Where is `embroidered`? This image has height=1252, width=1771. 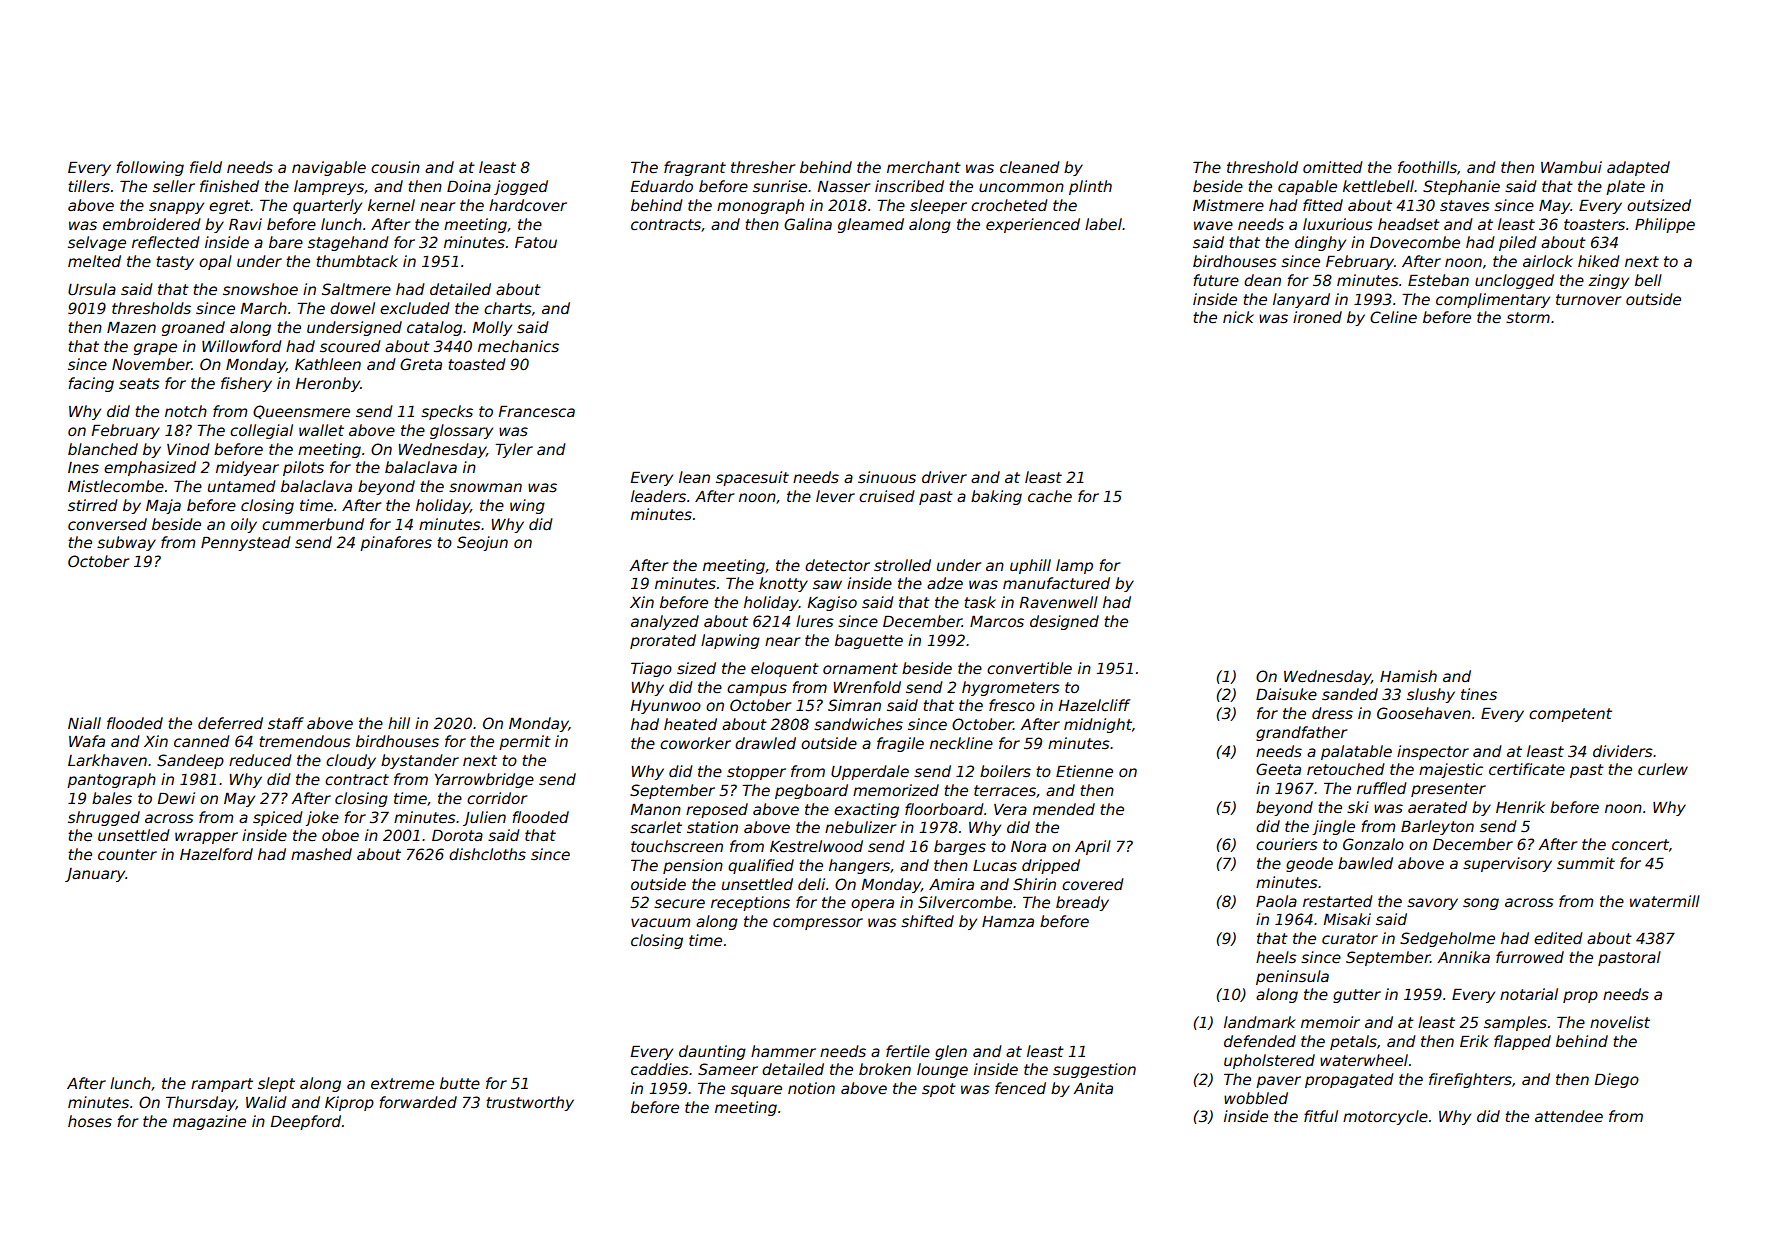
embroidered is located at coordinates (152, 224).
